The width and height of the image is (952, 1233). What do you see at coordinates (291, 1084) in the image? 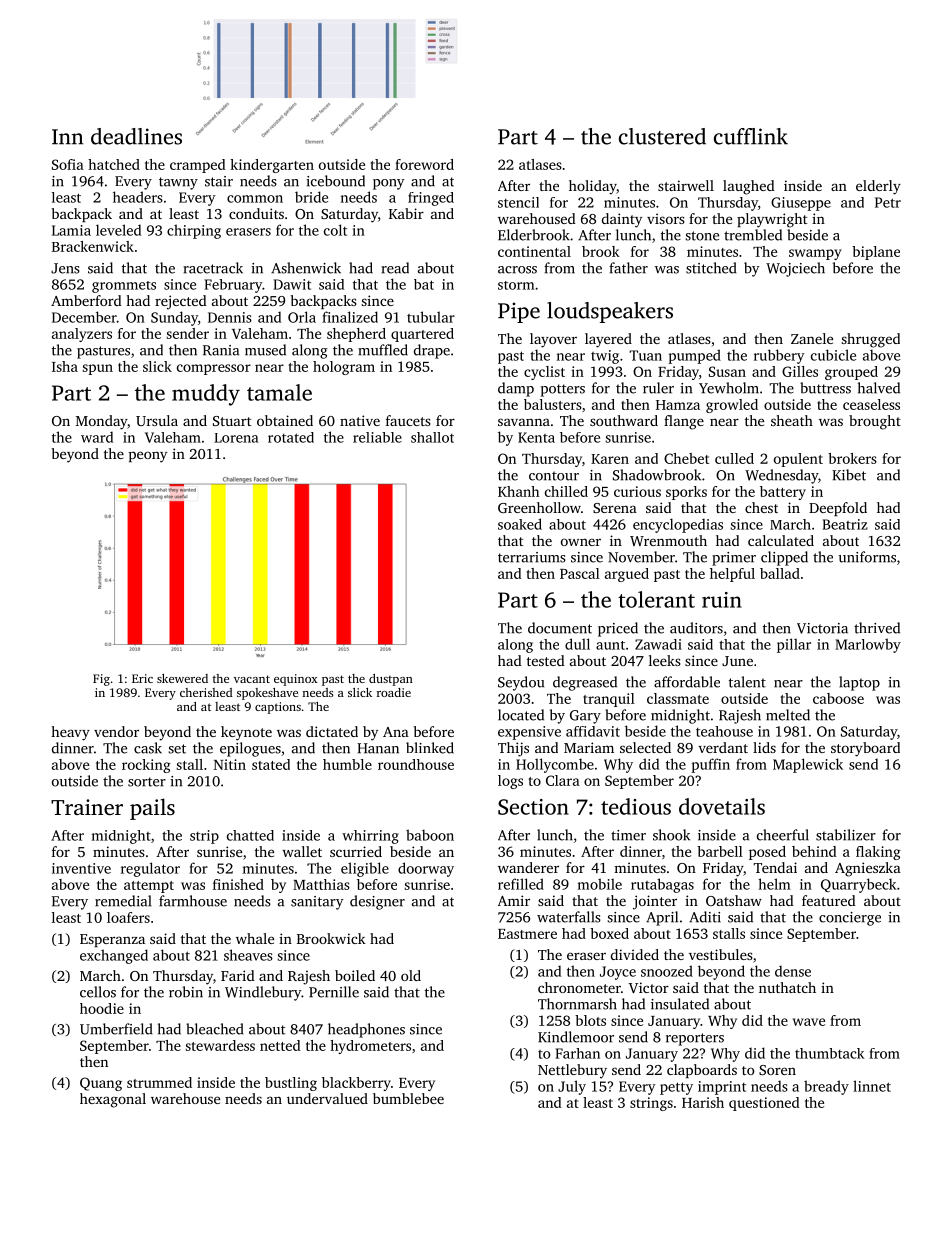
I see `bustling` at bounding box center [291, 1084].
